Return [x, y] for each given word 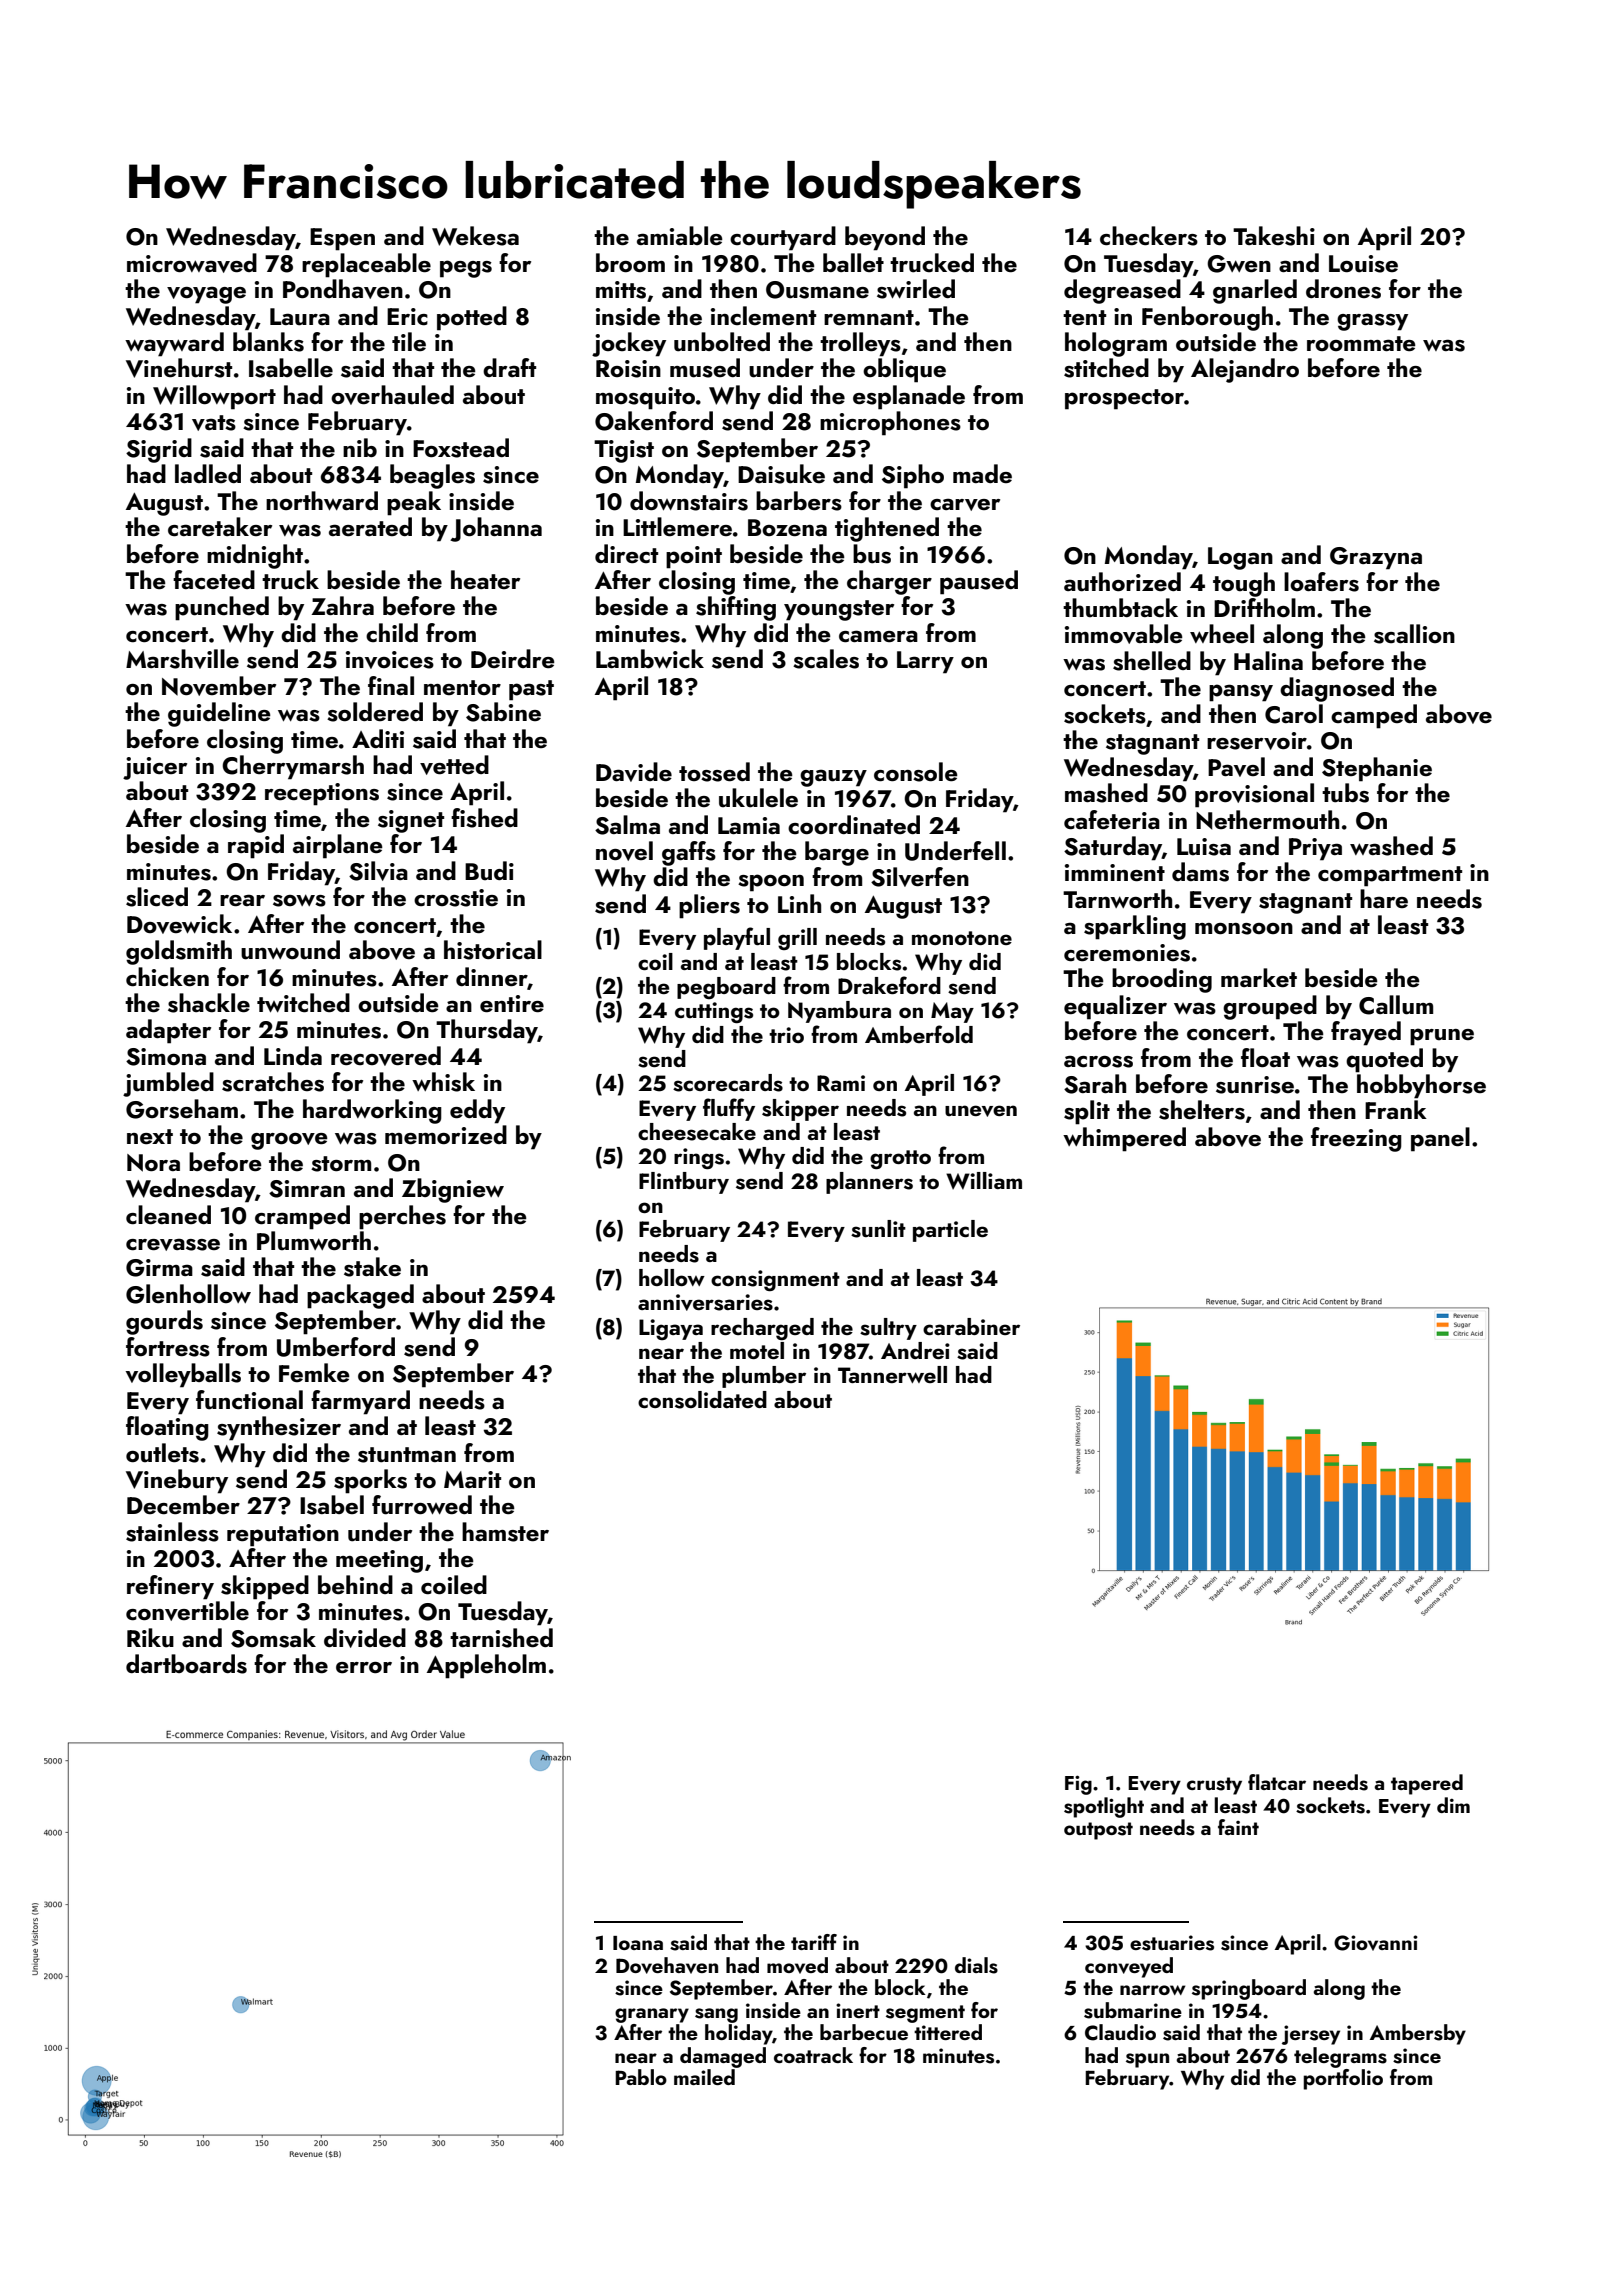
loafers [1321, 582]
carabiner [971, 1326]
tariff [814, 1942]
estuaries [1172, 1943]
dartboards [186, 1664]
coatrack [813, 2055]
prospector [1124, 399]
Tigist [624, 451]
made [982, 473]
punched [222, 608]
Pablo [641, 2077]
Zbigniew [453, 1190]
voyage [206, 295]
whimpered [1124, 1139]
